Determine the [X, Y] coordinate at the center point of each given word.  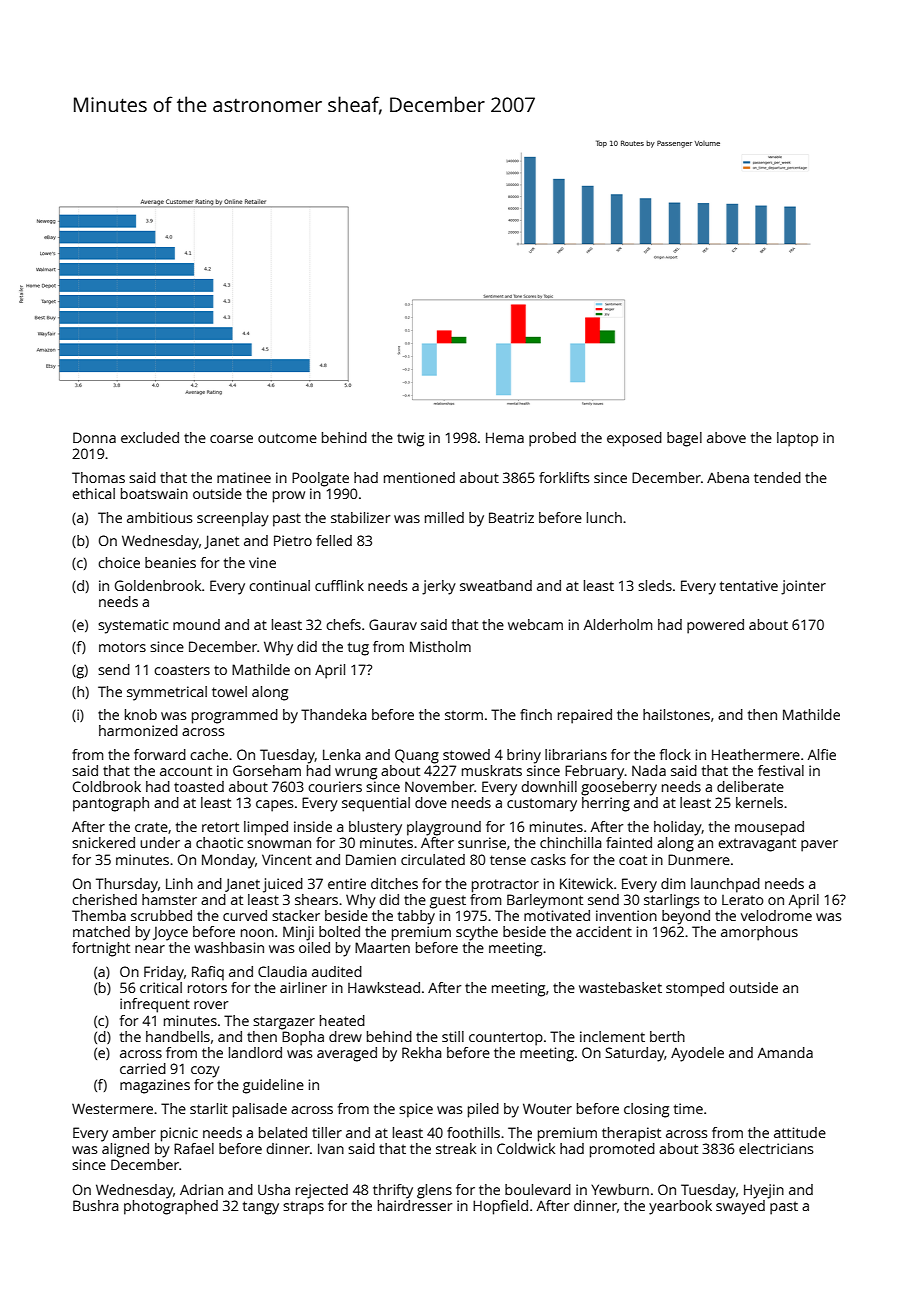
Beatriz [511, 517]
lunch [604, 517]
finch [536, 714]
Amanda [785, 1052]
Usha [274, 1189]
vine [262, 562]
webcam [535, 624]
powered [715, 626]
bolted [339, 931]
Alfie [822, 754]
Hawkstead [384, 987]
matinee [244, 477]
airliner [303, 987]
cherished [104, 899]
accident [604, 931]
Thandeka [333, 714]
